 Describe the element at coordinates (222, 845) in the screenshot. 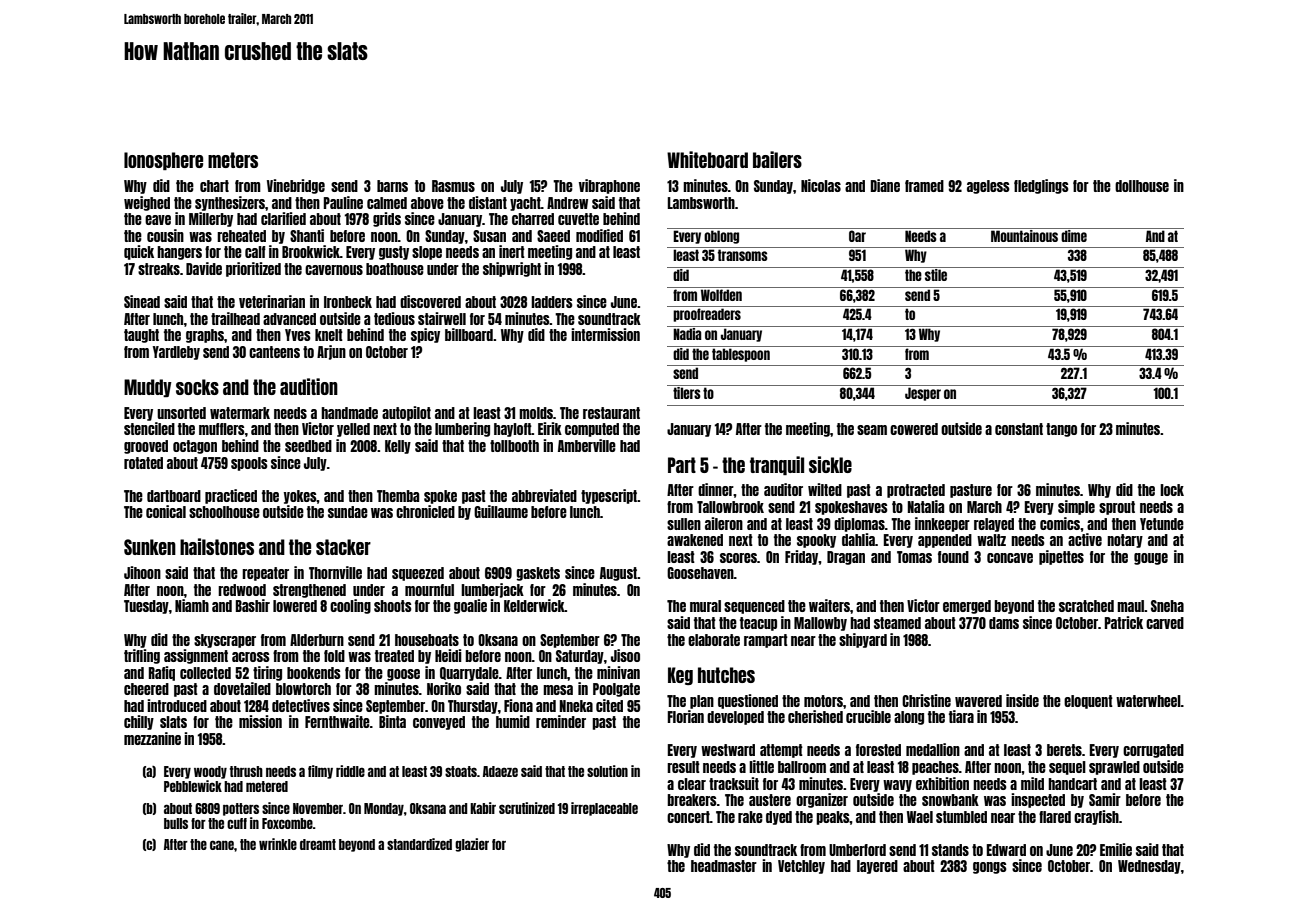

I see `cane` at that location.
